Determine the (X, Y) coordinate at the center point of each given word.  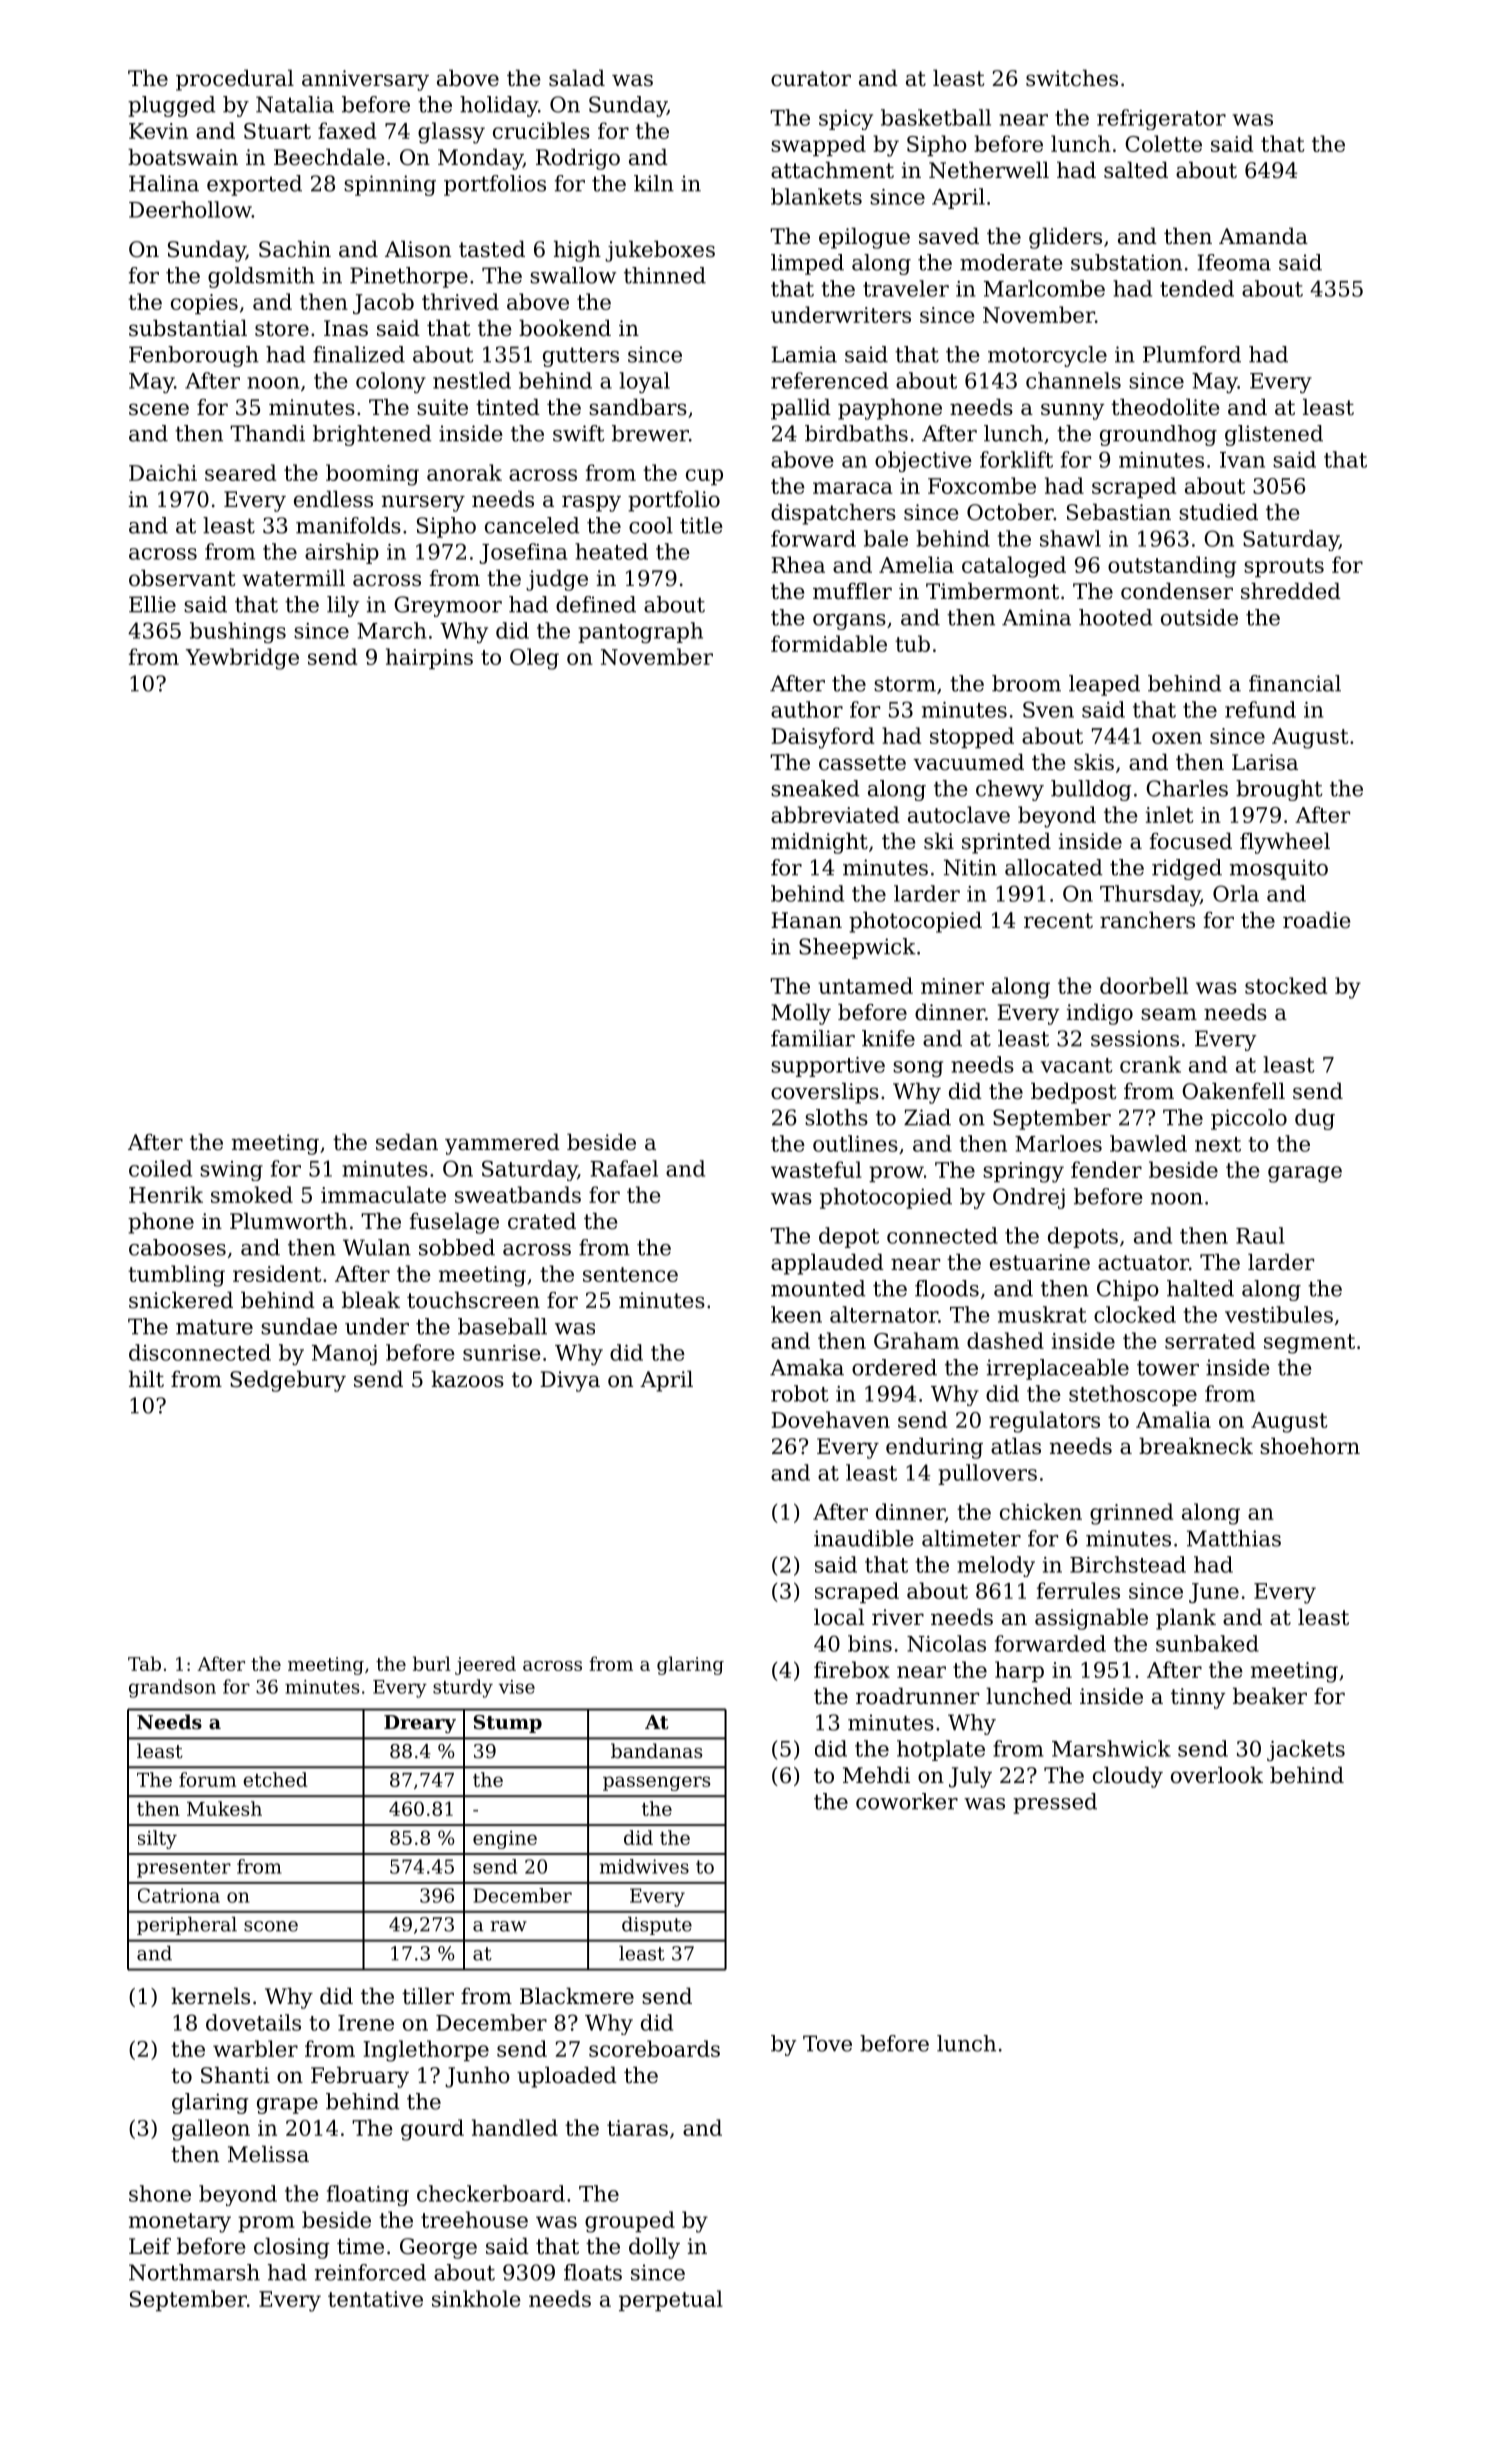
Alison (418, 249)
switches (1072, 78)
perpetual (671, 2300)
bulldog (1091, 790)
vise (517, 1687)
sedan (407, 1142)
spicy (846, 120)
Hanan (806, 920)
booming (372, 475)
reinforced (370, 2272)
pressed (1055, 1803)
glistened (1274, 435)
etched (275, 1779)
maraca (853, 488)
